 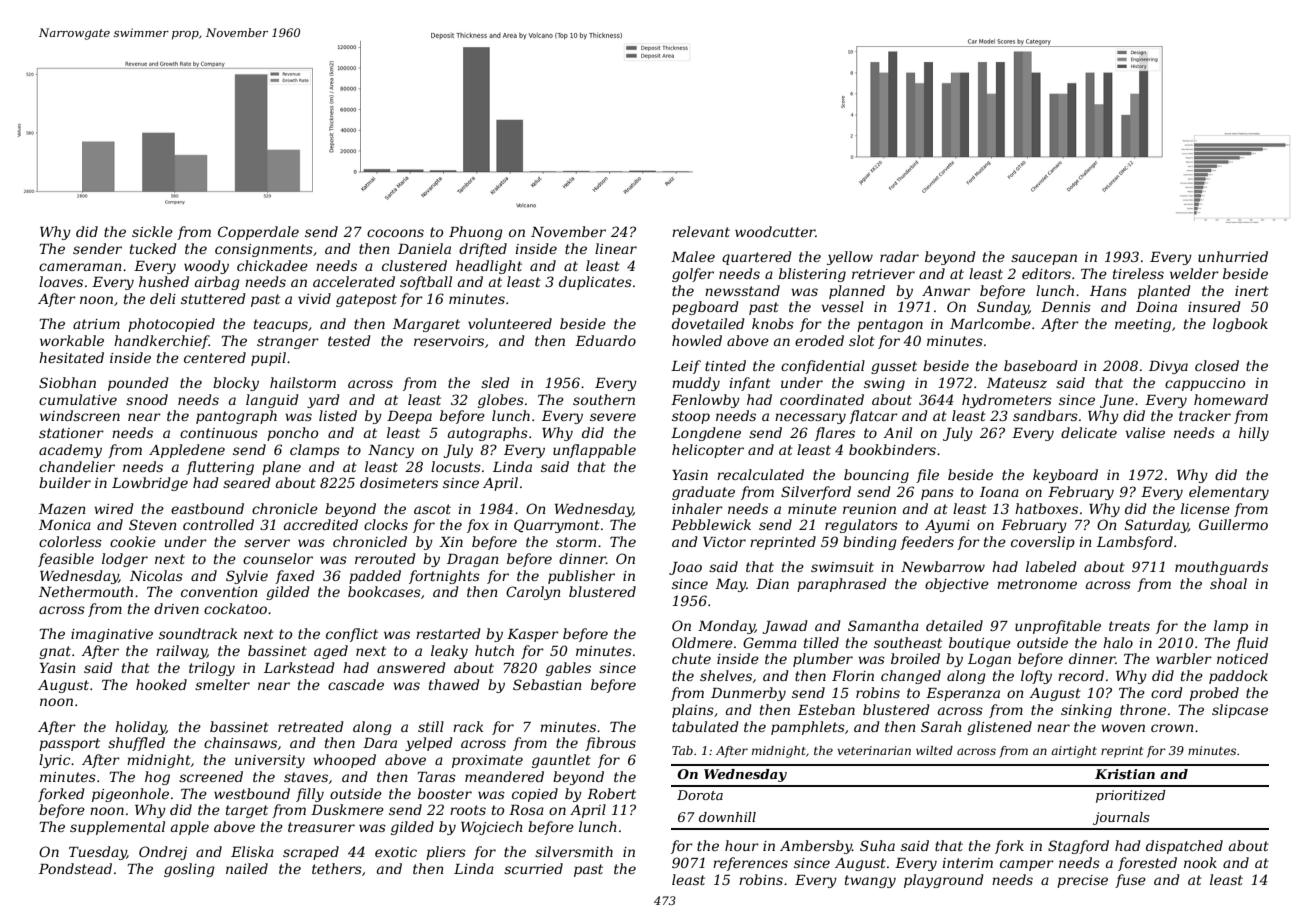 I want to click on reservoirs, so click(x=449, y=341).
